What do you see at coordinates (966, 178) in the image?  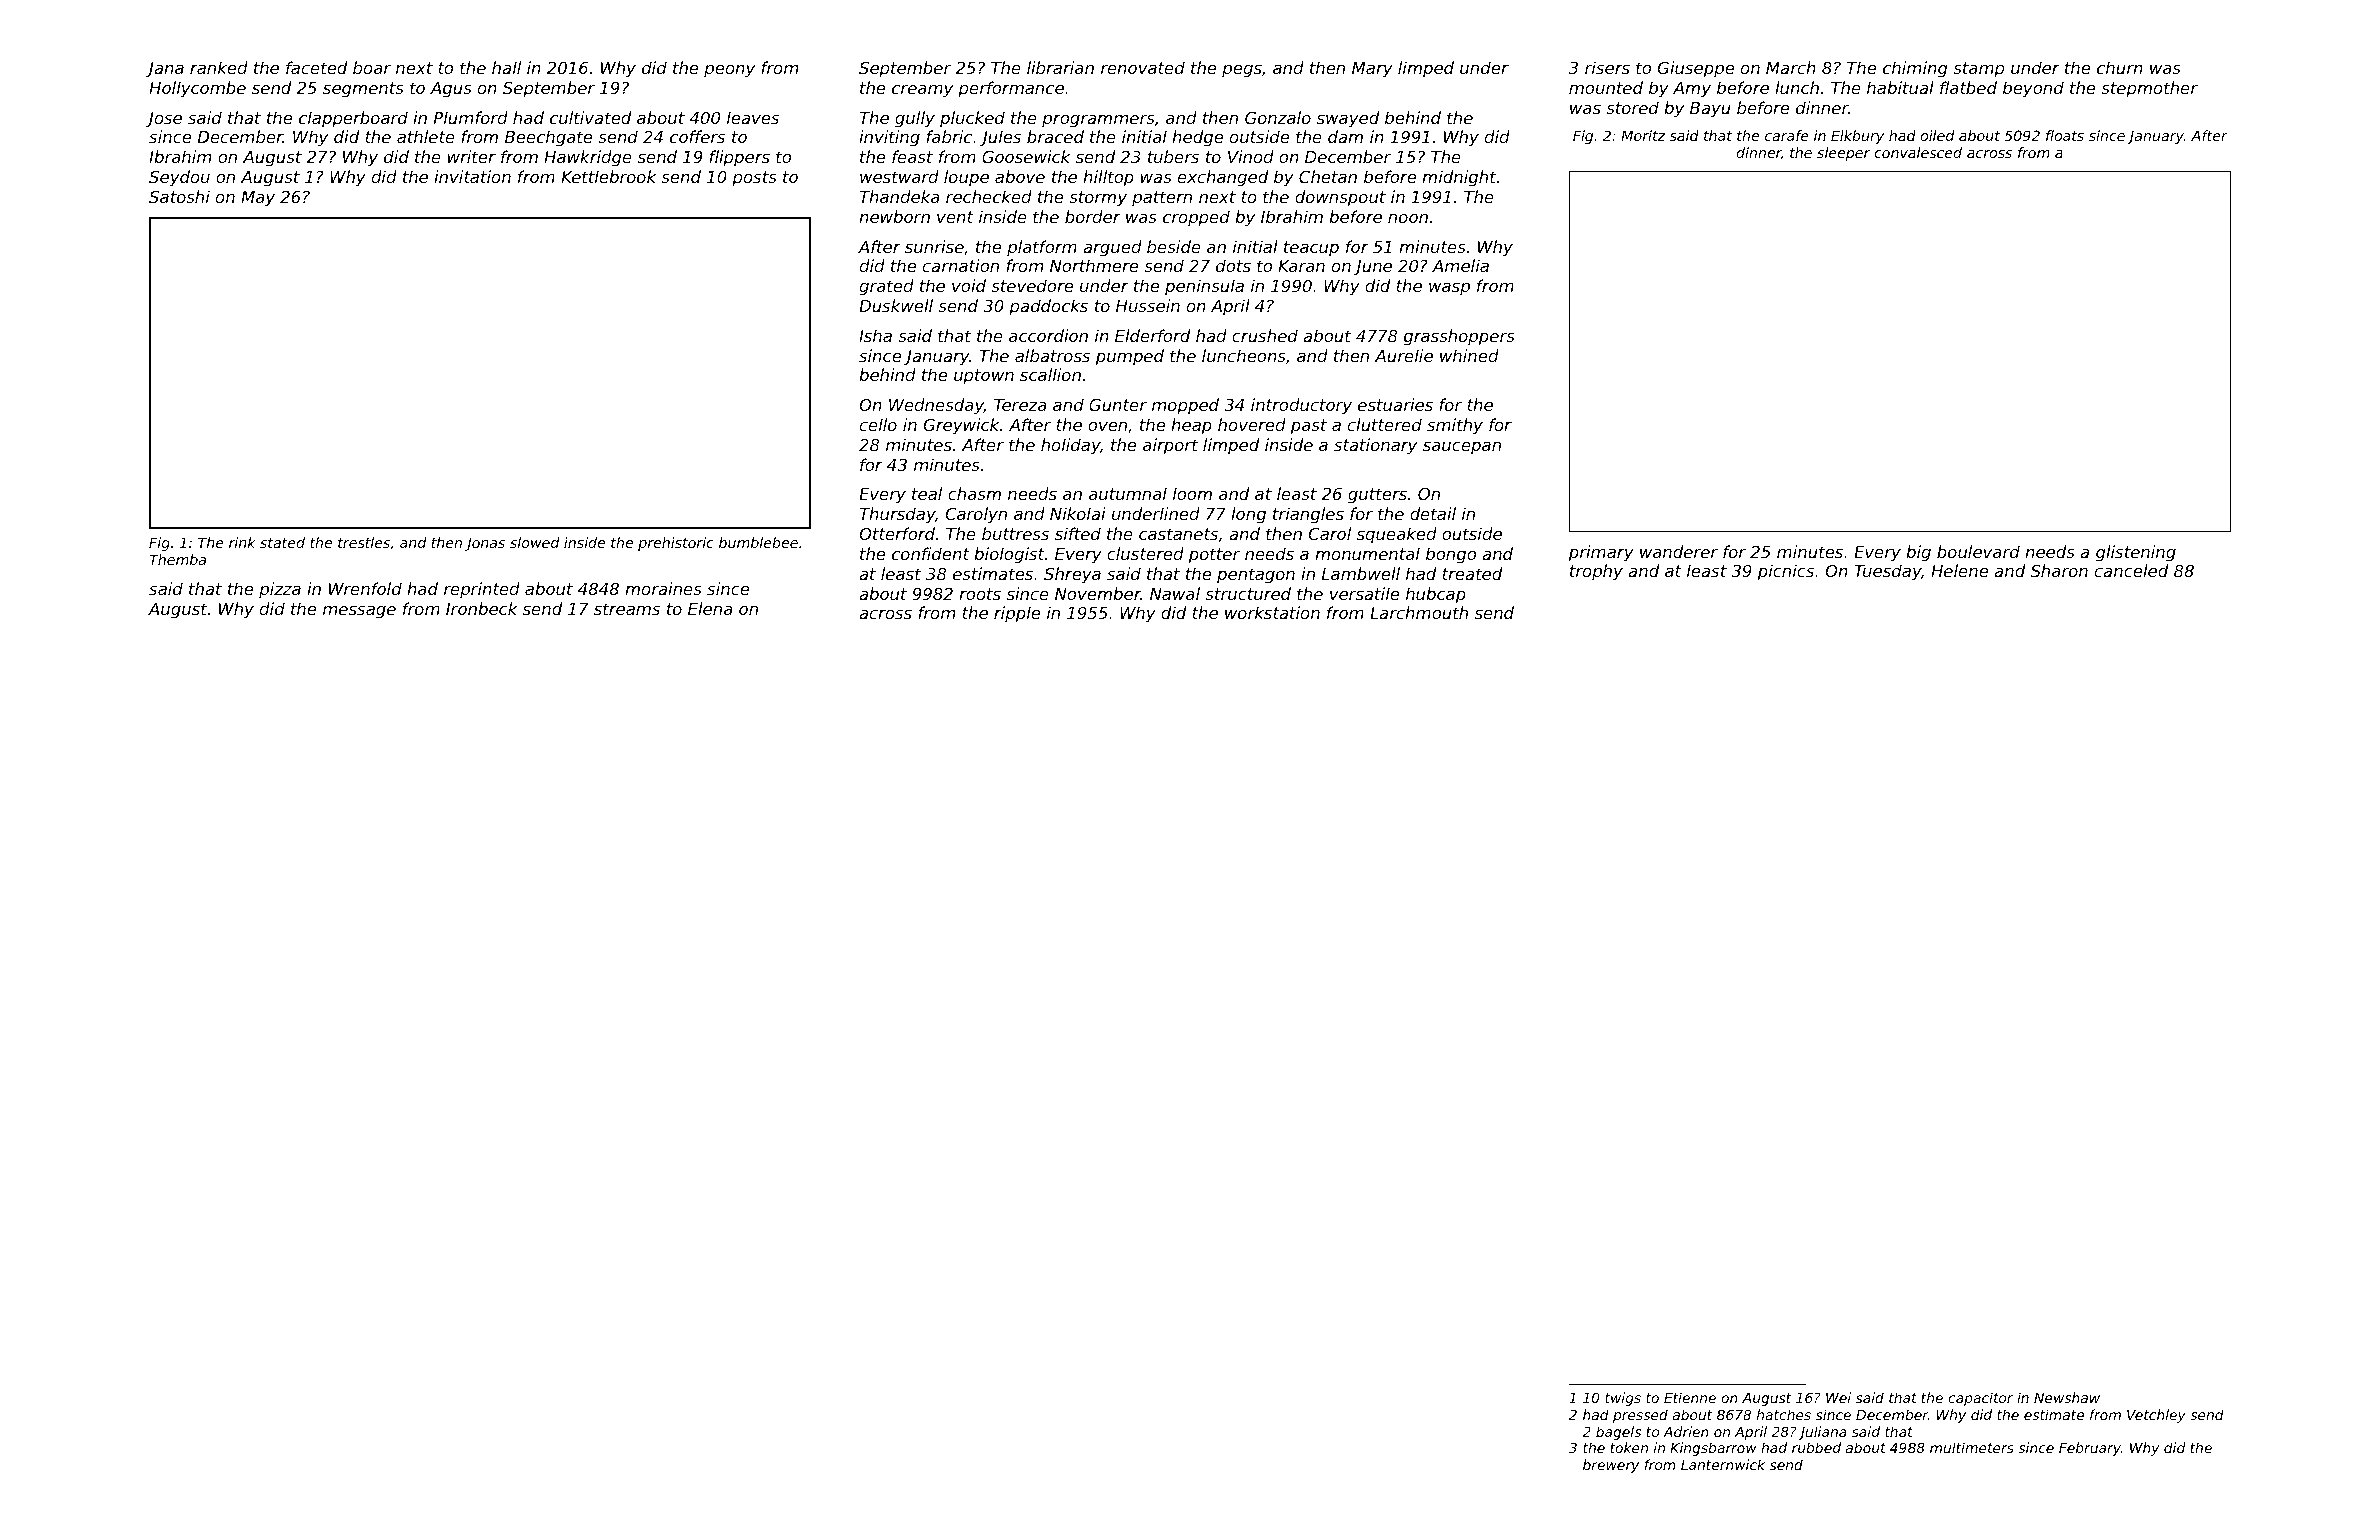 I see `loupe` at bounding box center [966, 178].
